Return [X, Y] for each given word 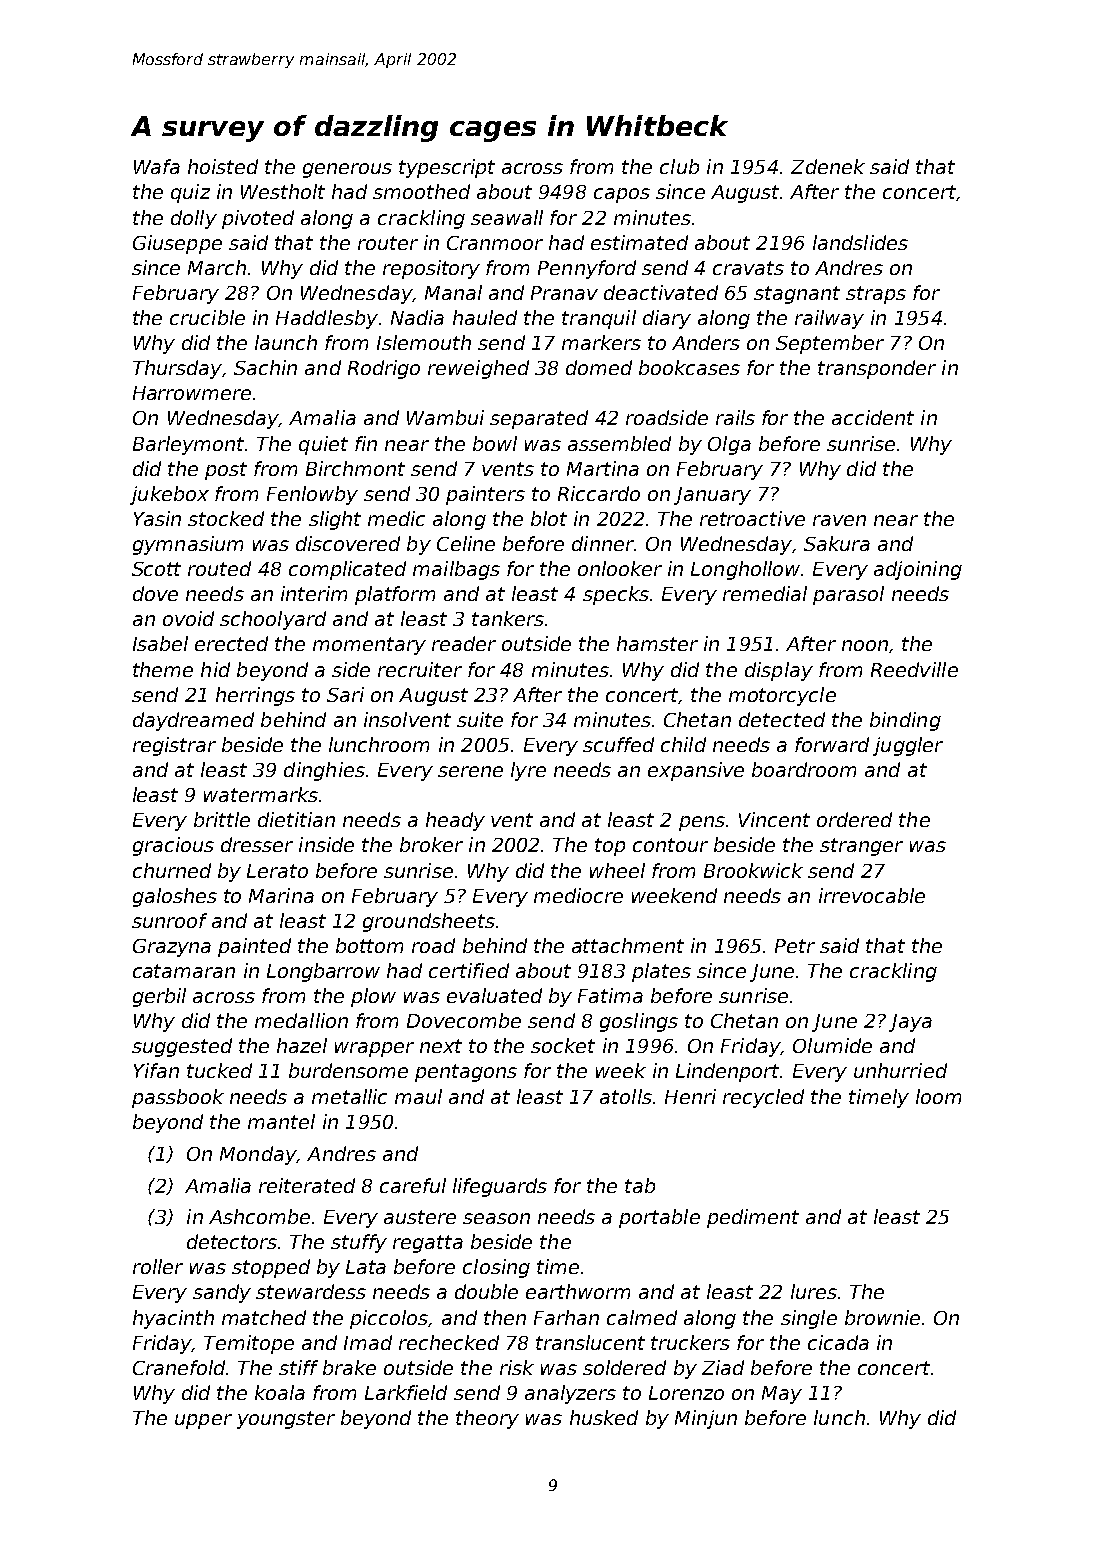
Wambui [445, 417]
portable [659, 1218]
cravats [748, 268]
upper [203, 1421]
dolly [194, 219]
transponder [877, 369]
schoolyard [273, 620]
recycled [763, 1098]
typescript [447, 168]
